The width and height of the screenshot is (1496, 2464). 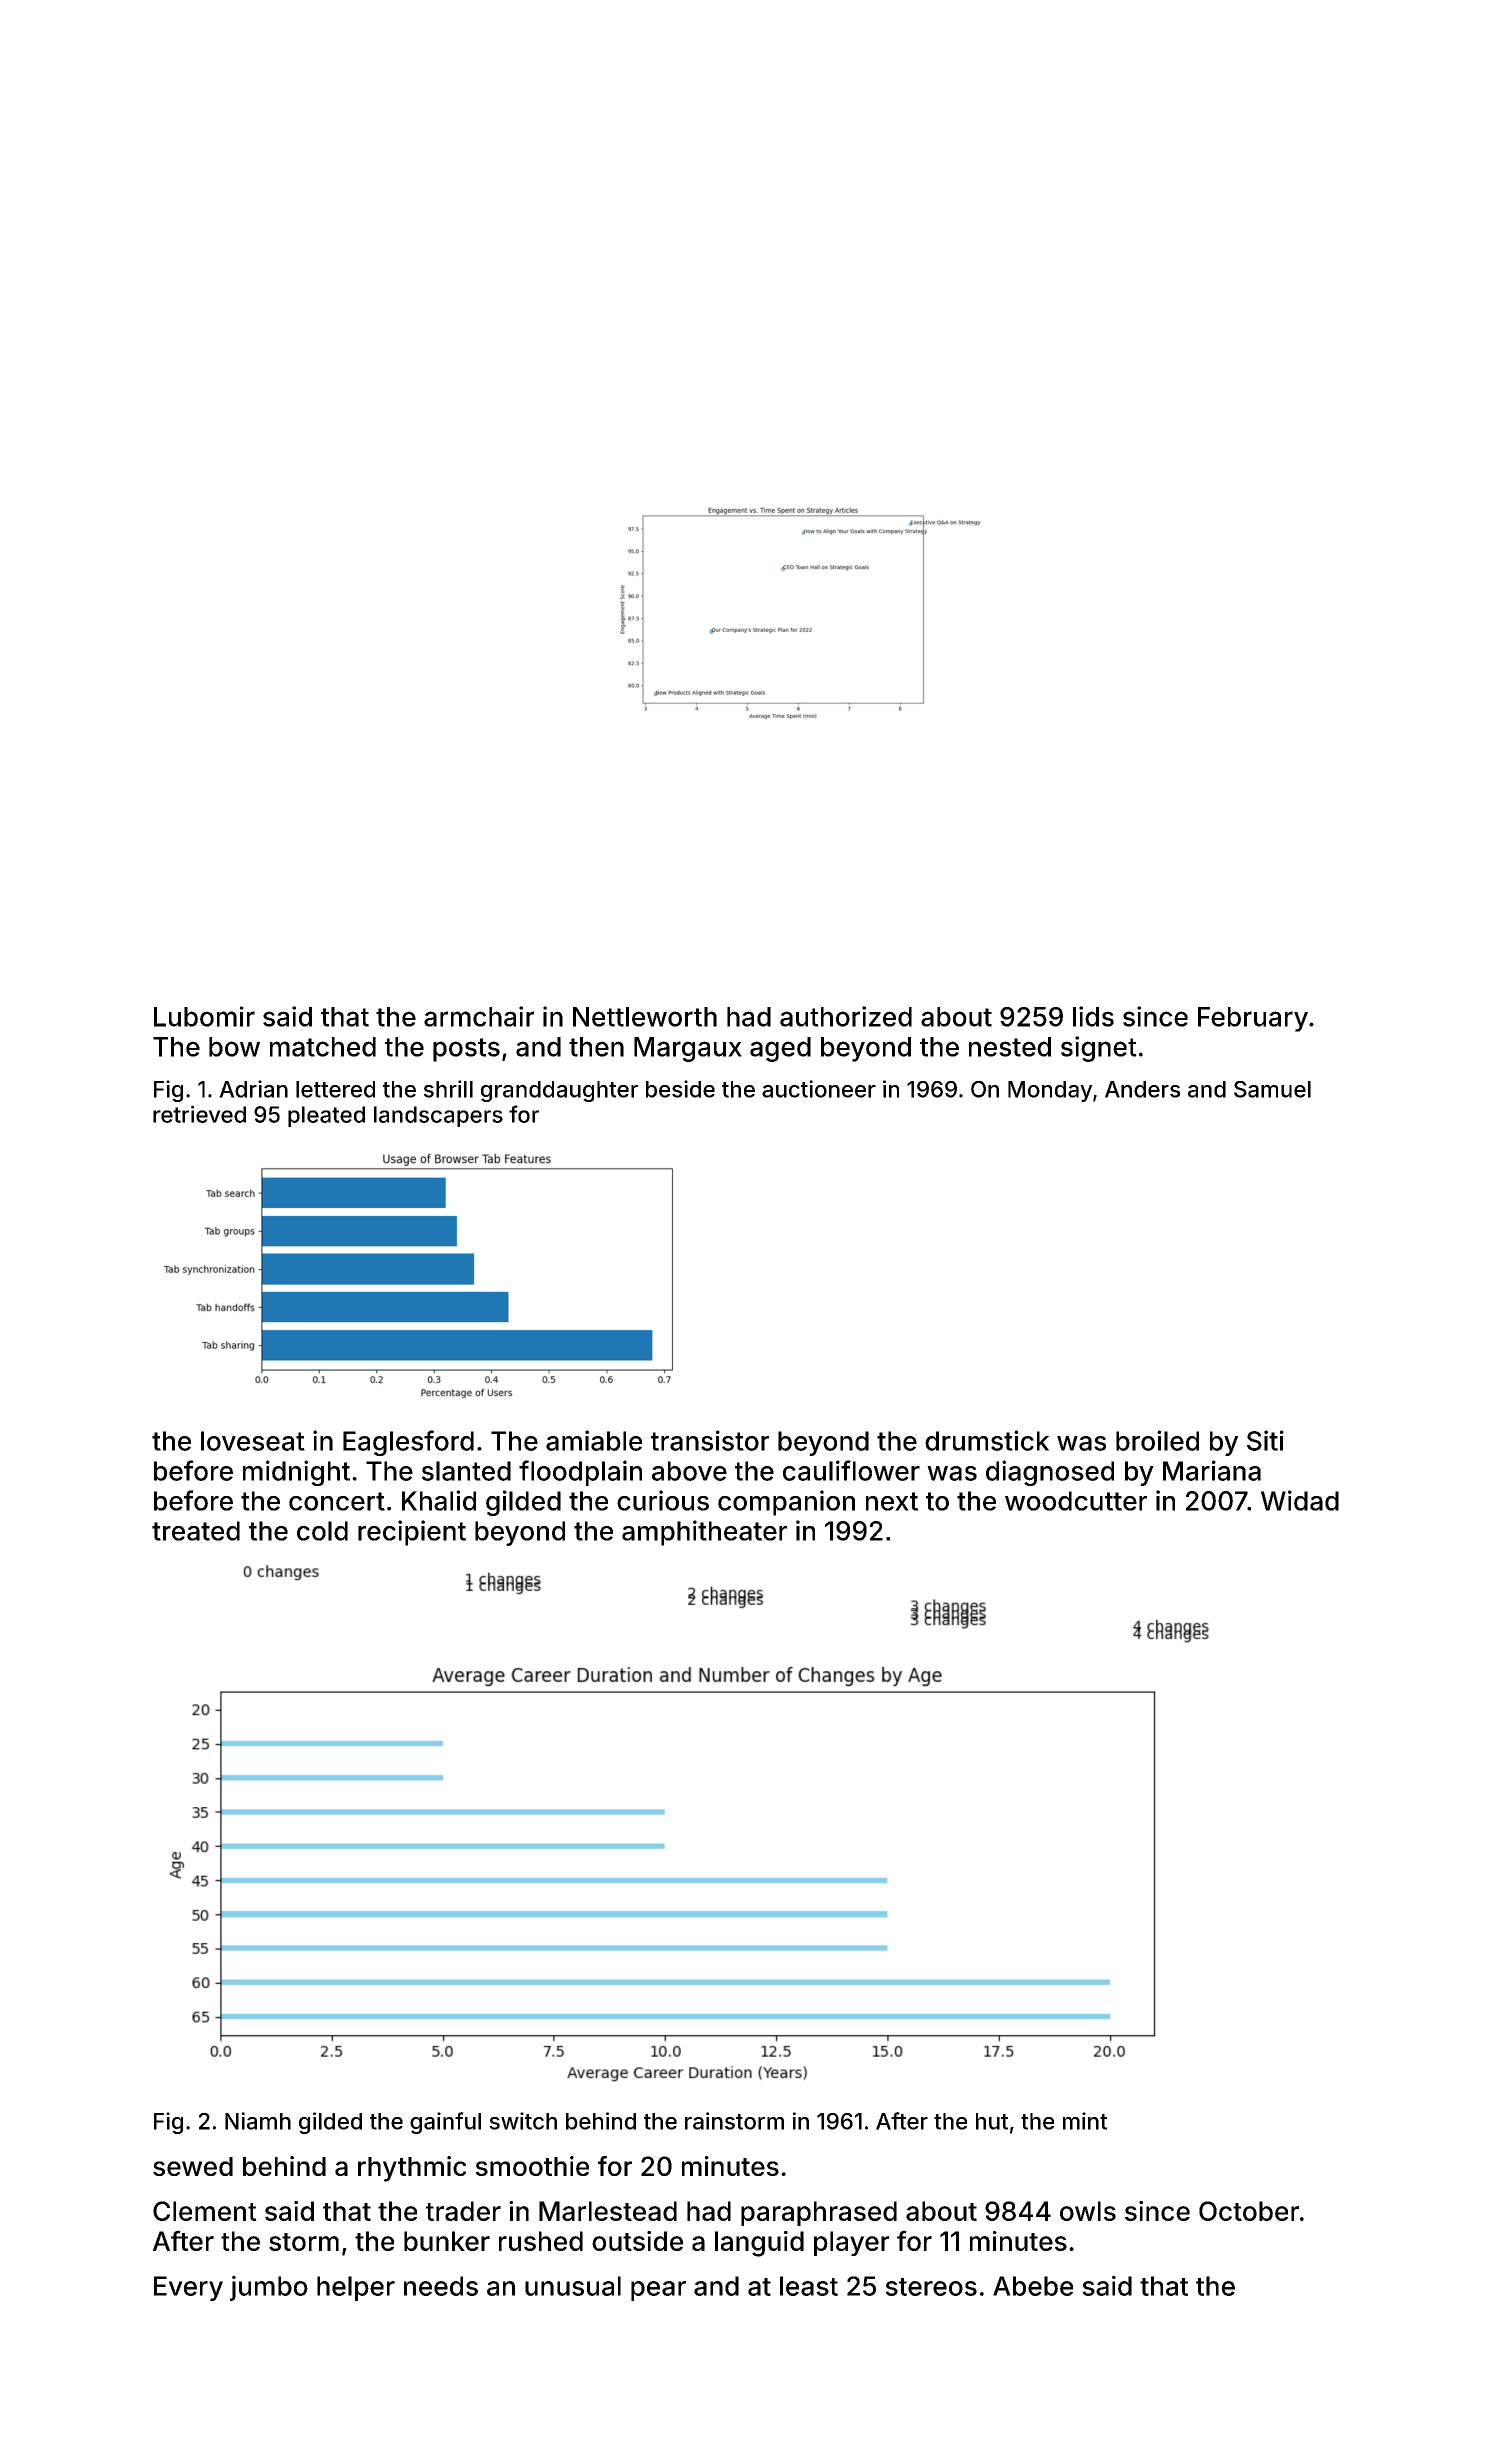 What do you see at coordinates (1272, 1089) in the screenshot?
I see `Samuel` at bounding box center [1272, 1089].
